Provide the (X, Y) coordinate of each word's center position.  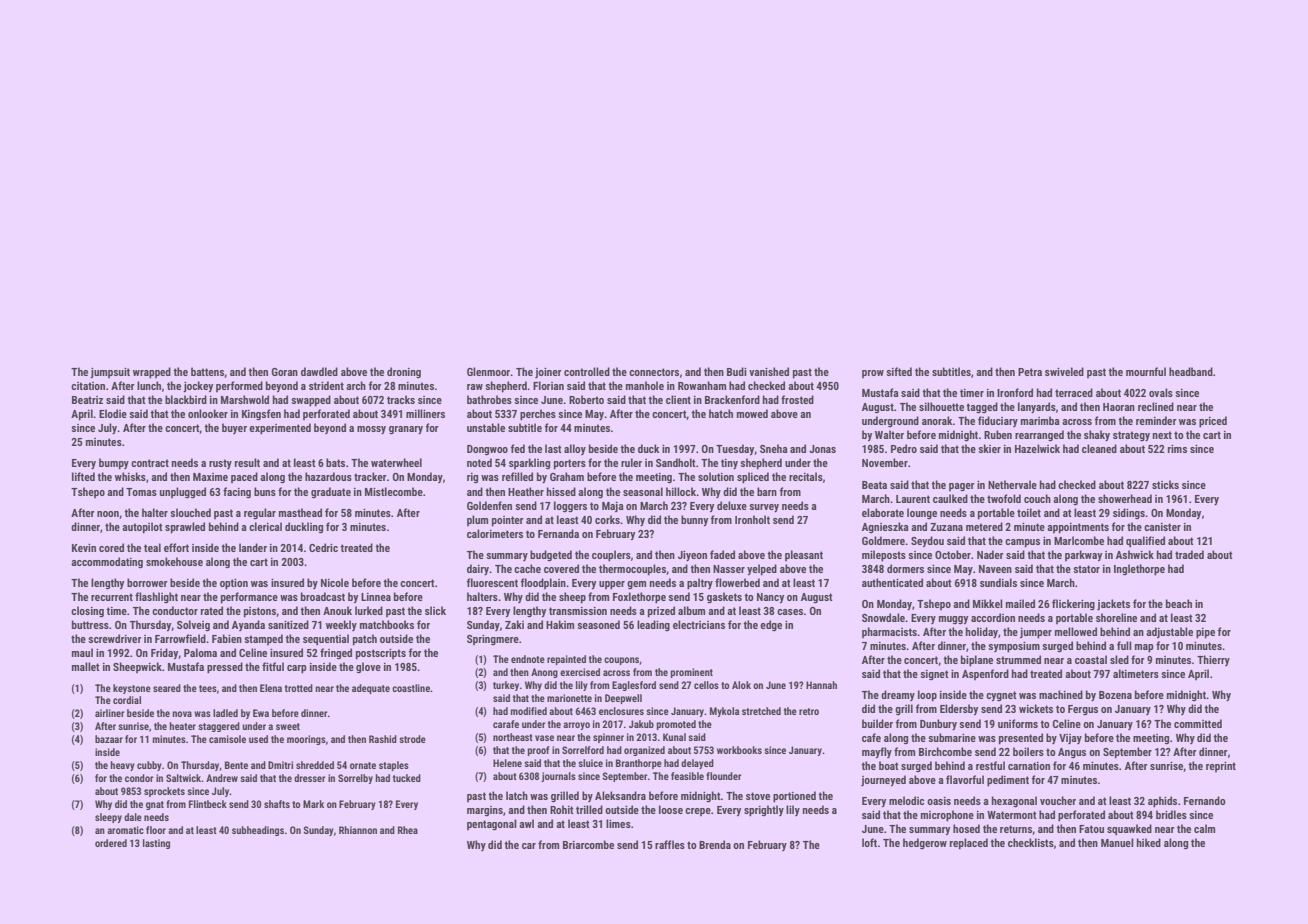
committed (1198, 723)
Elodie (113, 413)
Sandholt (676, 462)
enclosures (621, 711)
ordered (111, 843)
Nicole (335, 582)
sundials (998, 582)
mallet (86, 666)
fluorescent (492, 582)
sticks (1165, 484)
